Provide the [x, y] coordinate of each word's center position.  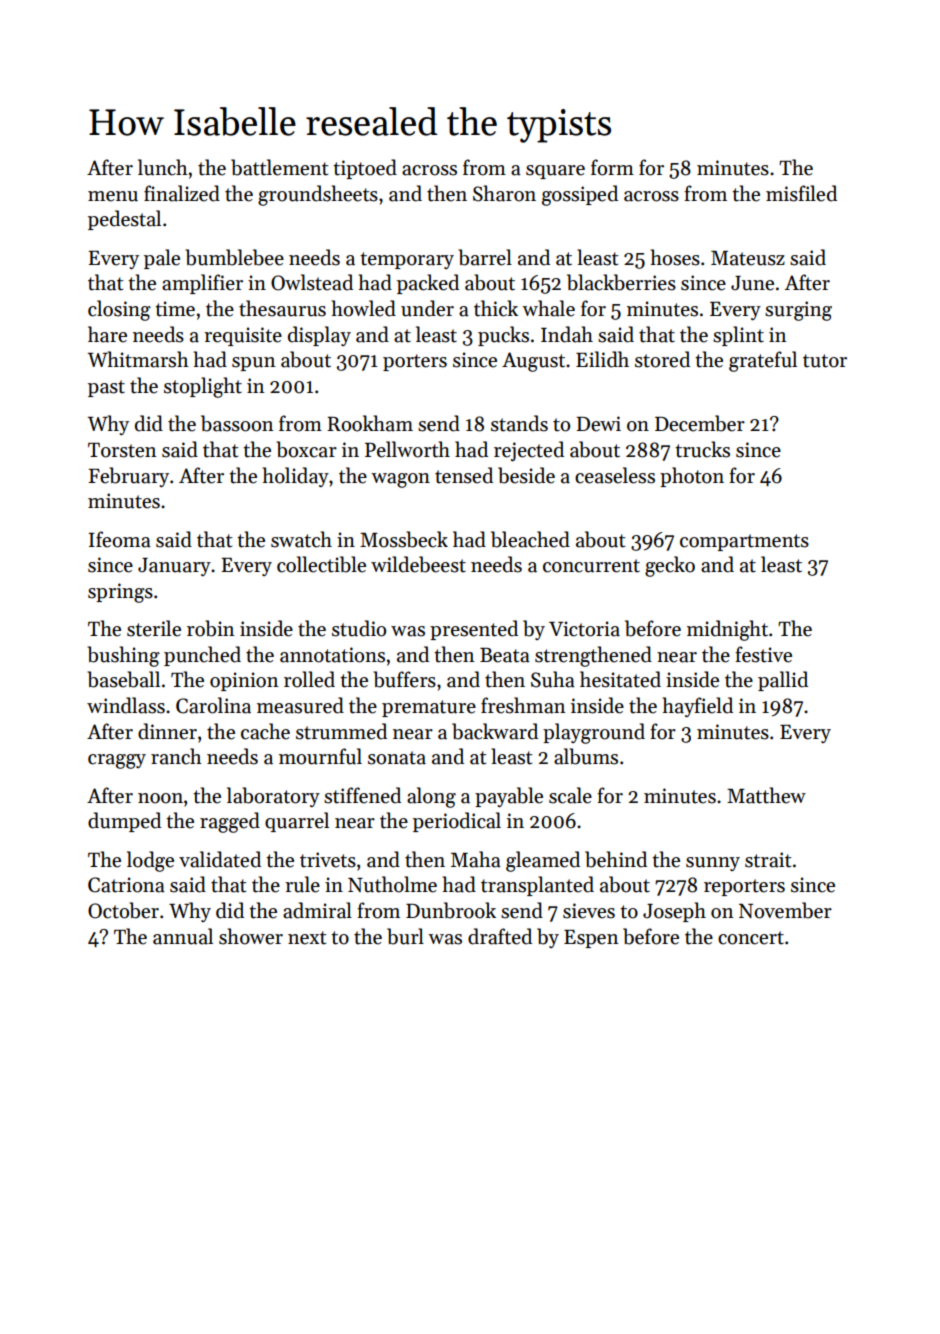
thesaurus [282, 308]
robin [211, 628]
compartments [744, 542]
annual [183, 936]
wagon [400, 480]
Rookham [370, 423]
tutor [825, 361]
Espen [591, 939]
